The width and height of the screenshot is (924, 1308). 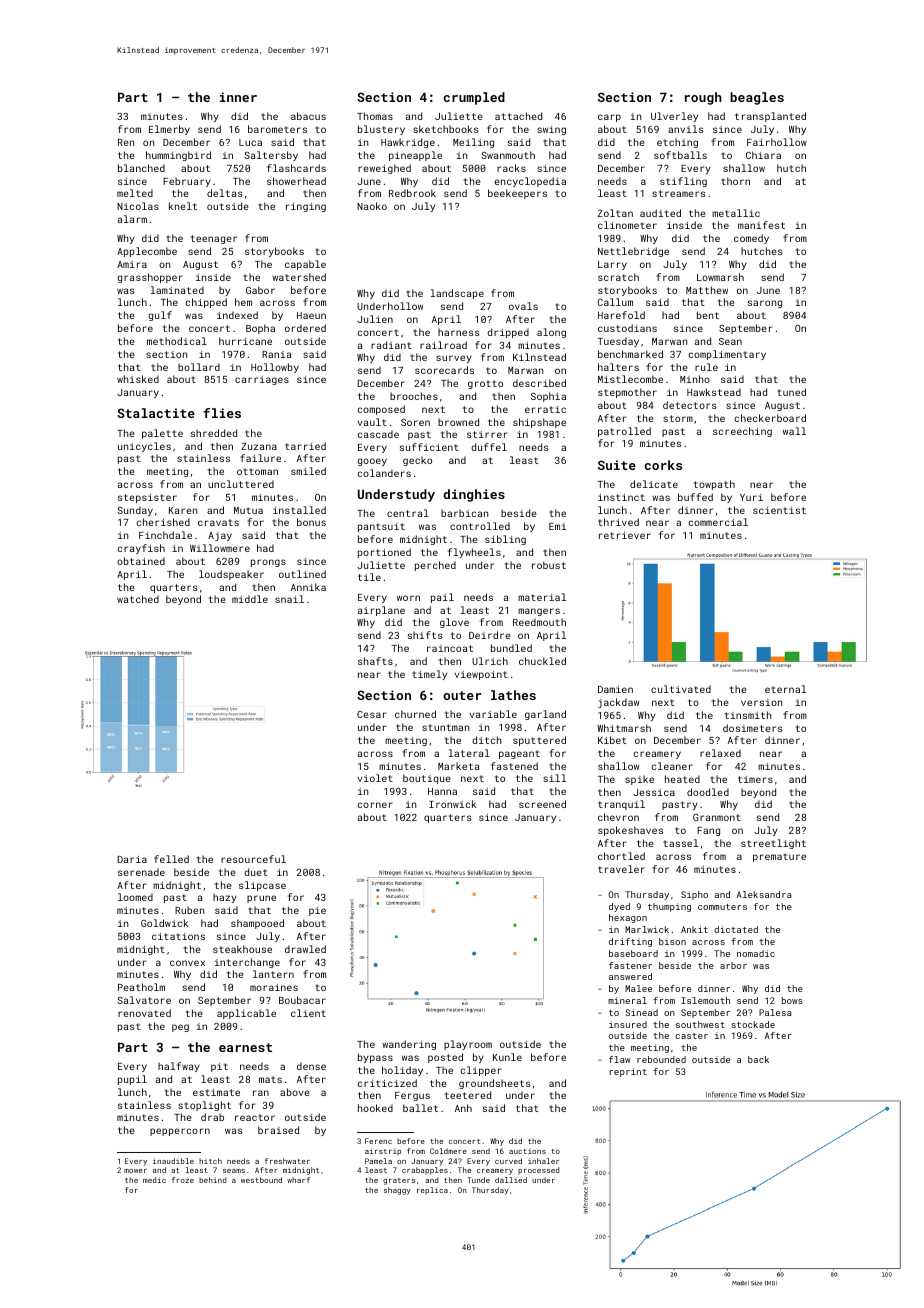 I want to click on Damien, so click(x=615, y=689).
